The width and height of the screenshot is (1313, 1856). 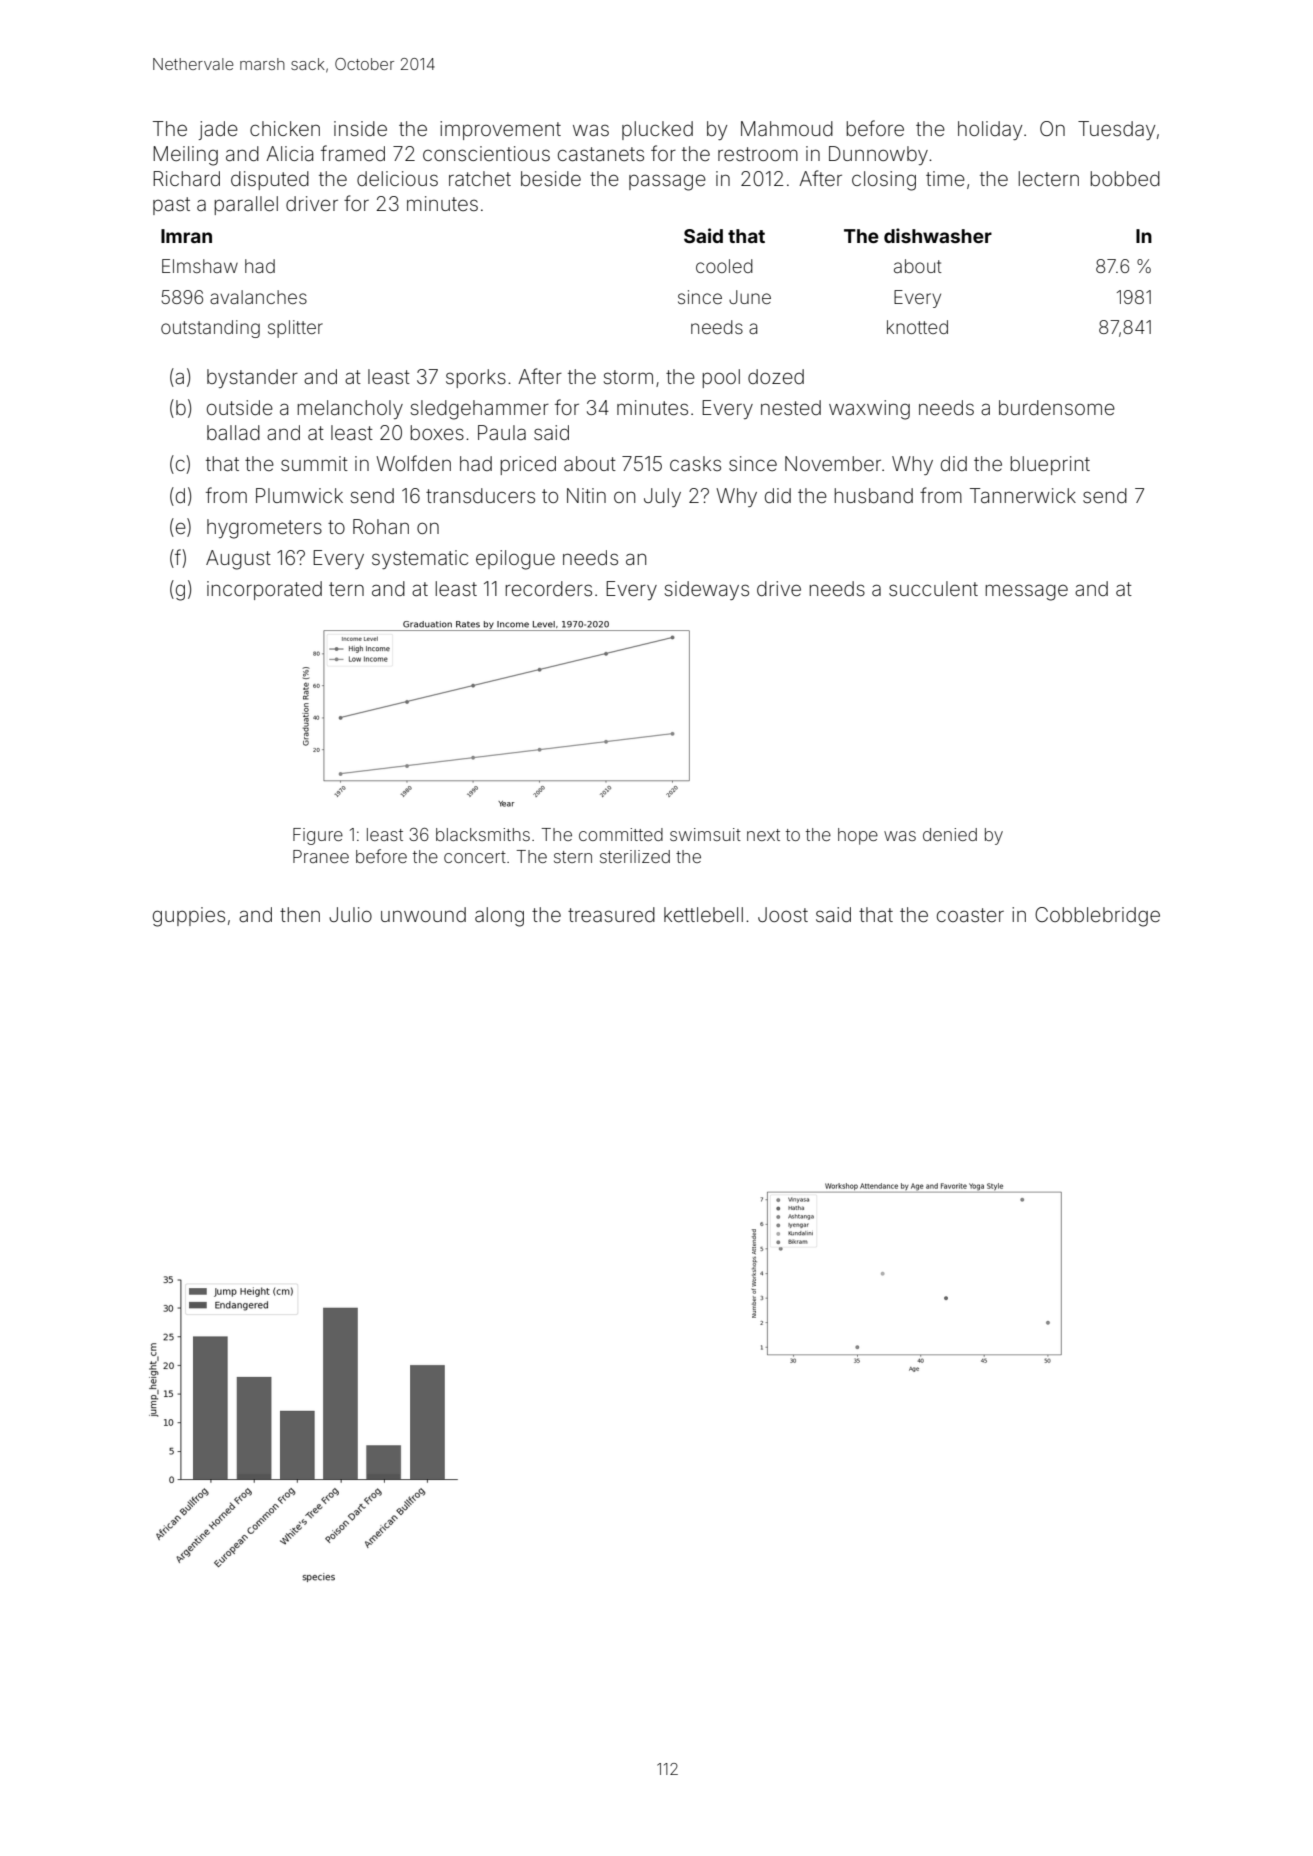 What do you see at coordinates (264, 529) in the screenshot?
I see `hygrometers` at bounding box center [264, 529].
